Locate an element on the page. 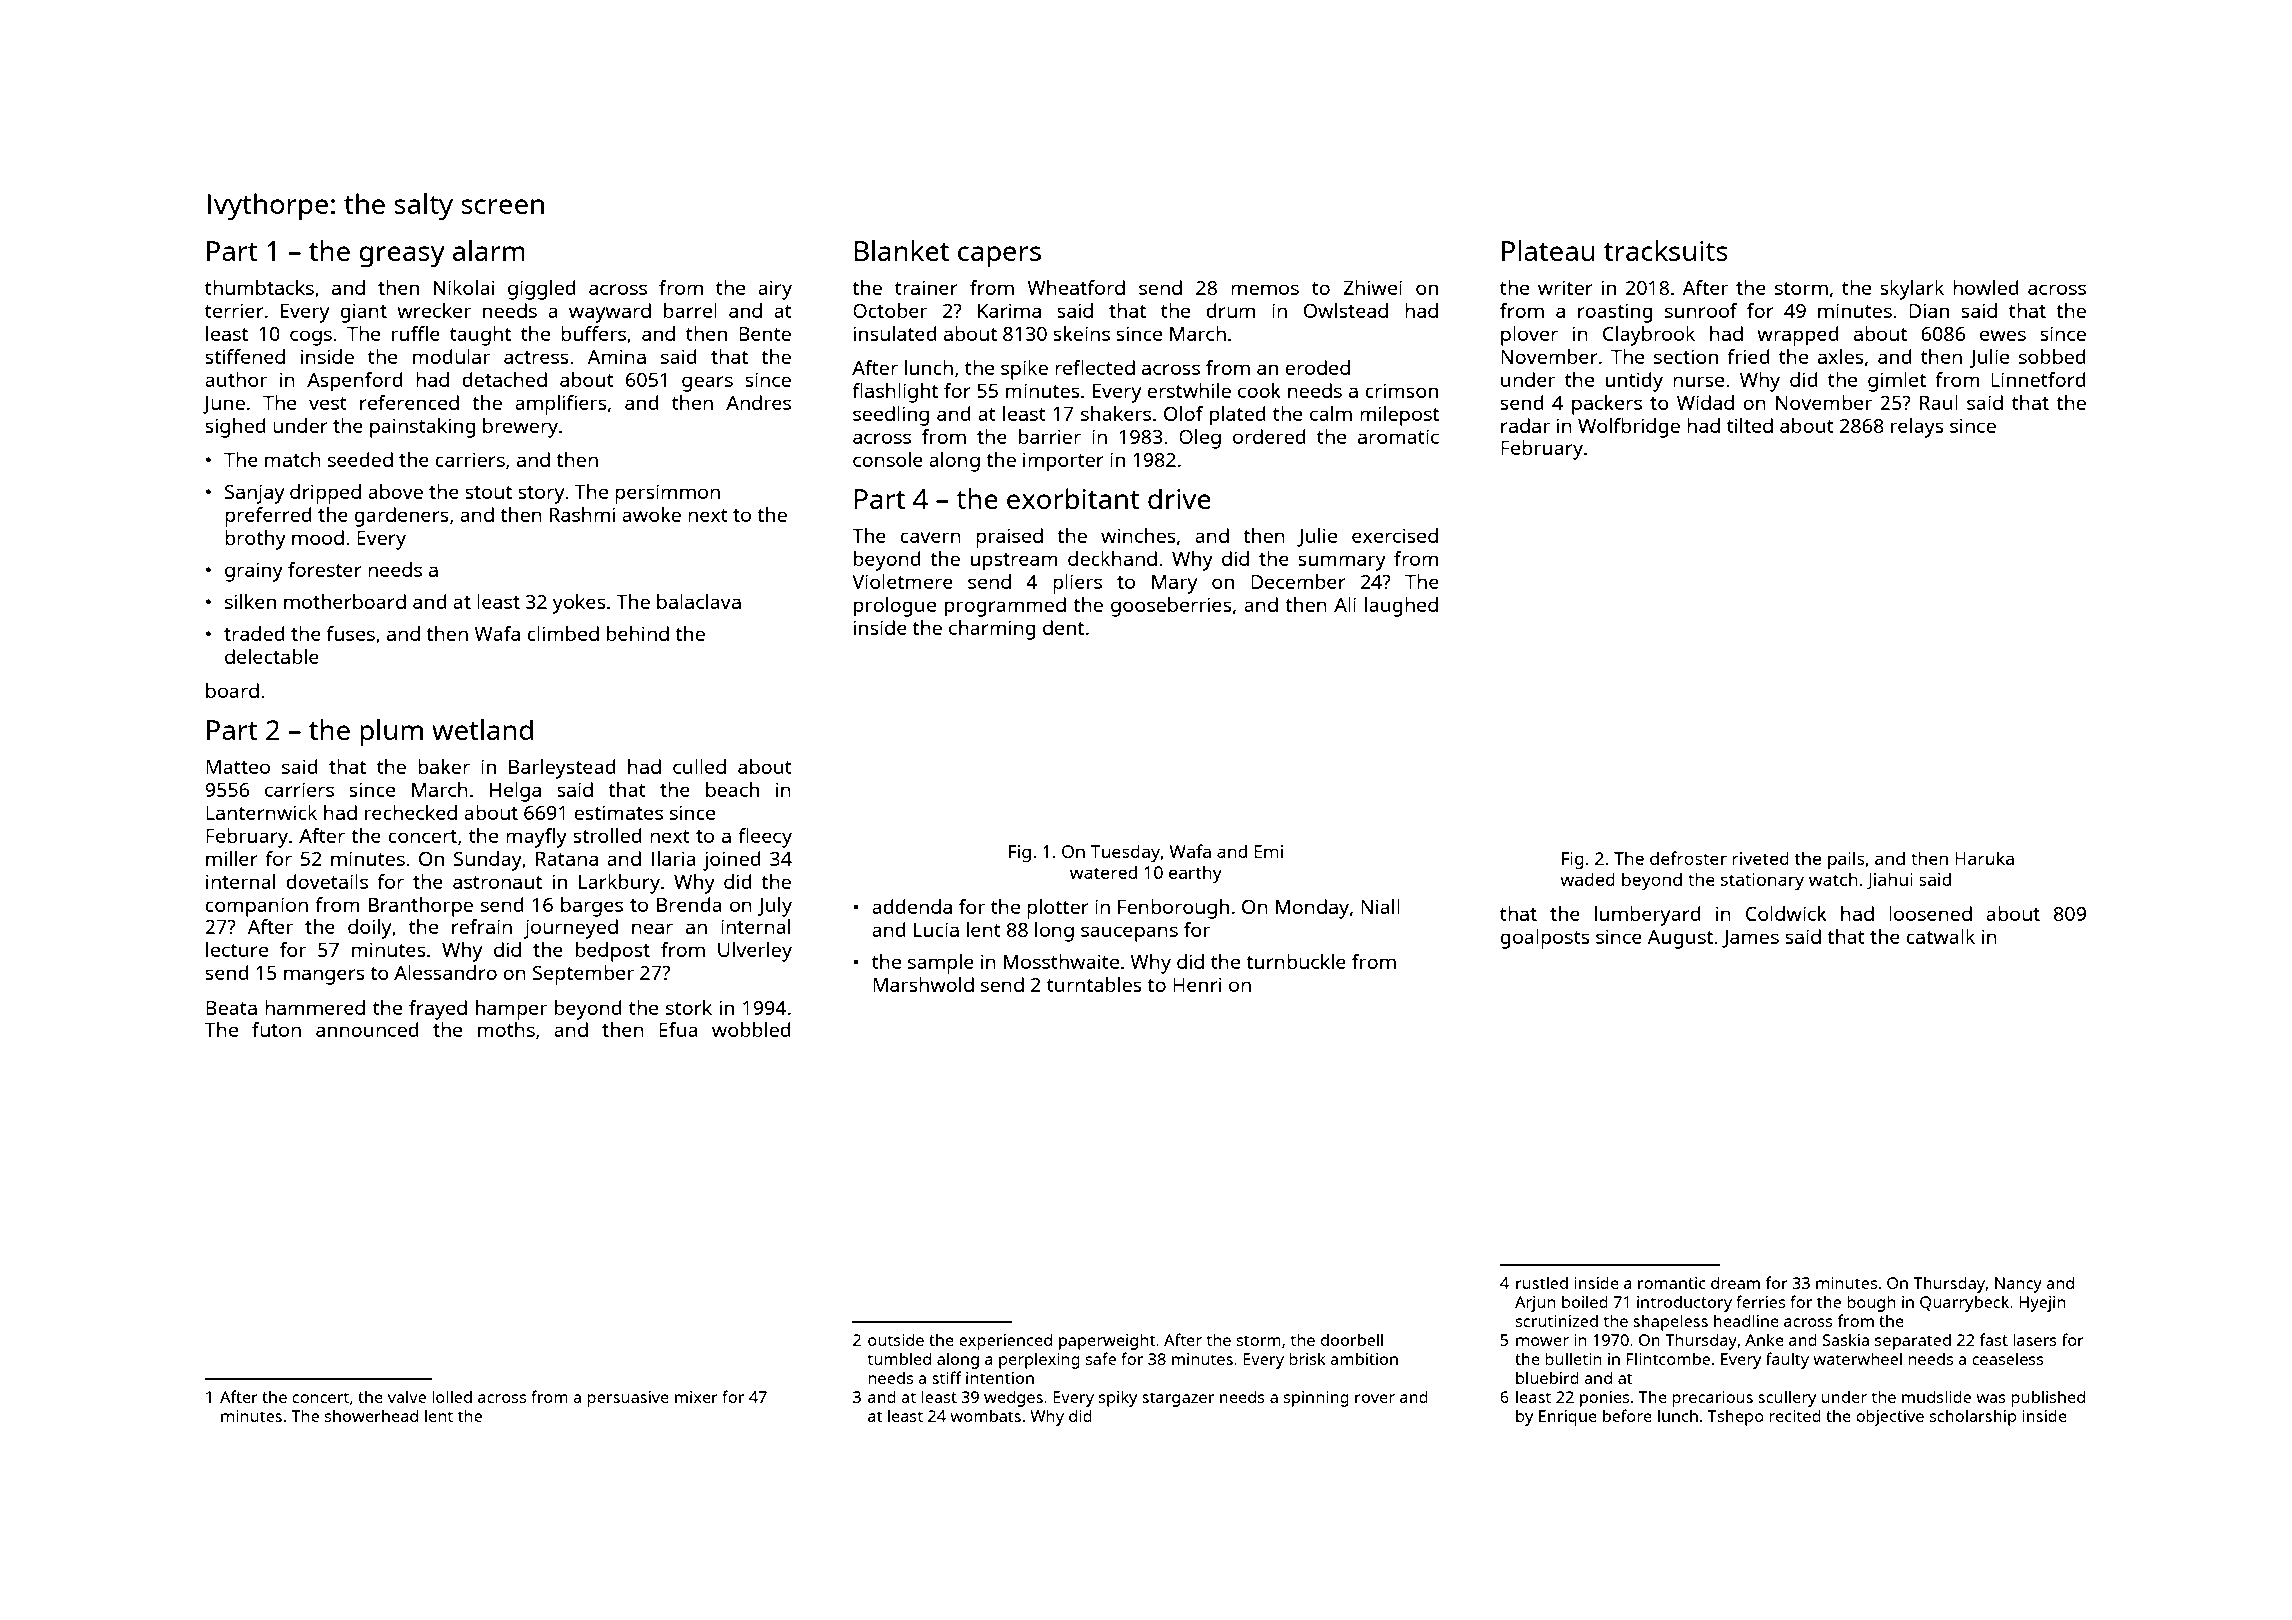 The image size is (2292, 1620). dent is located at coordinates (1063, 627).
